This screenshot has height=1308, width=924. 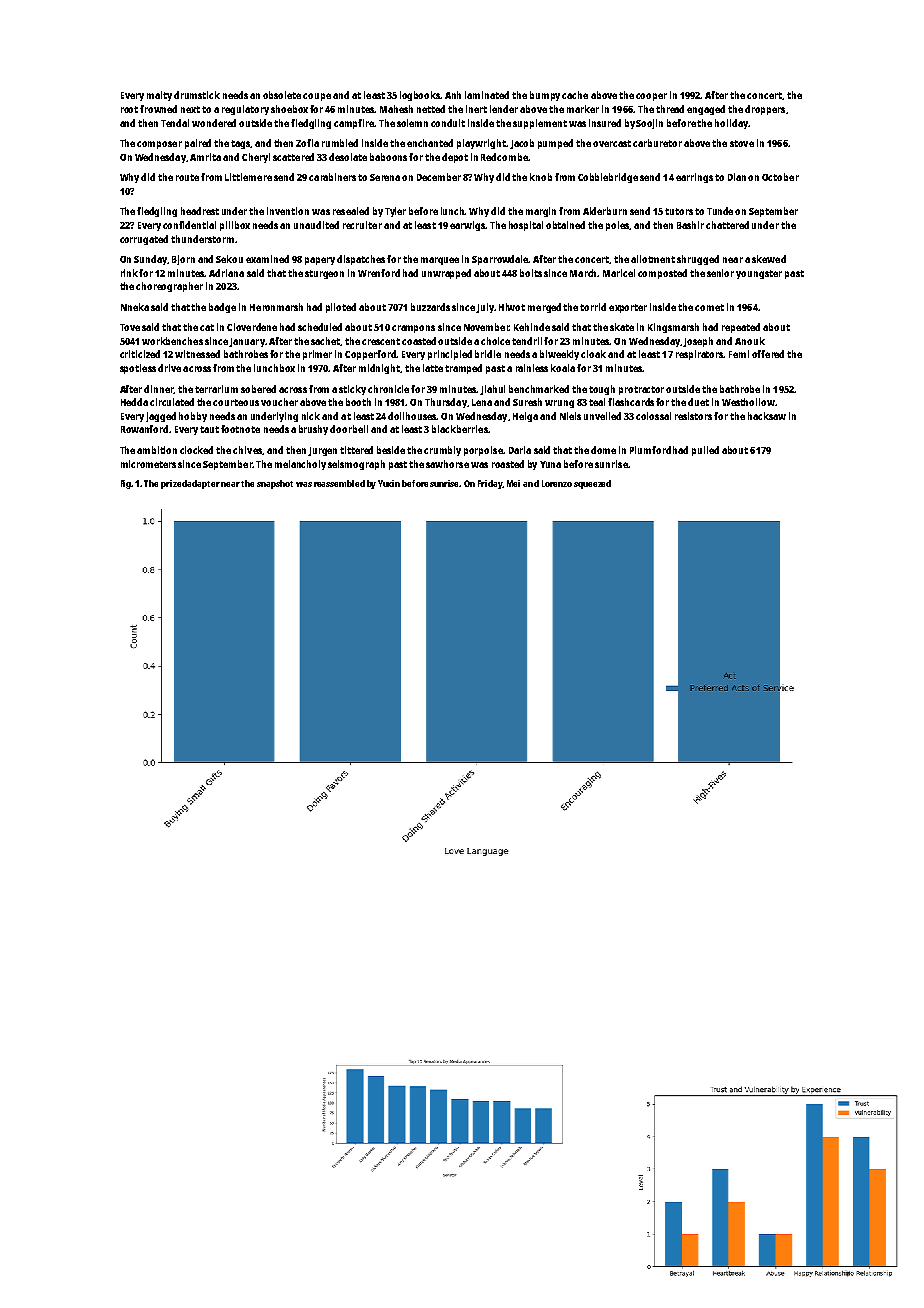 What do you see at coordinates (183, 260) in the screenshot?
I see `Bjorn` at bounding box center [183, 260].
